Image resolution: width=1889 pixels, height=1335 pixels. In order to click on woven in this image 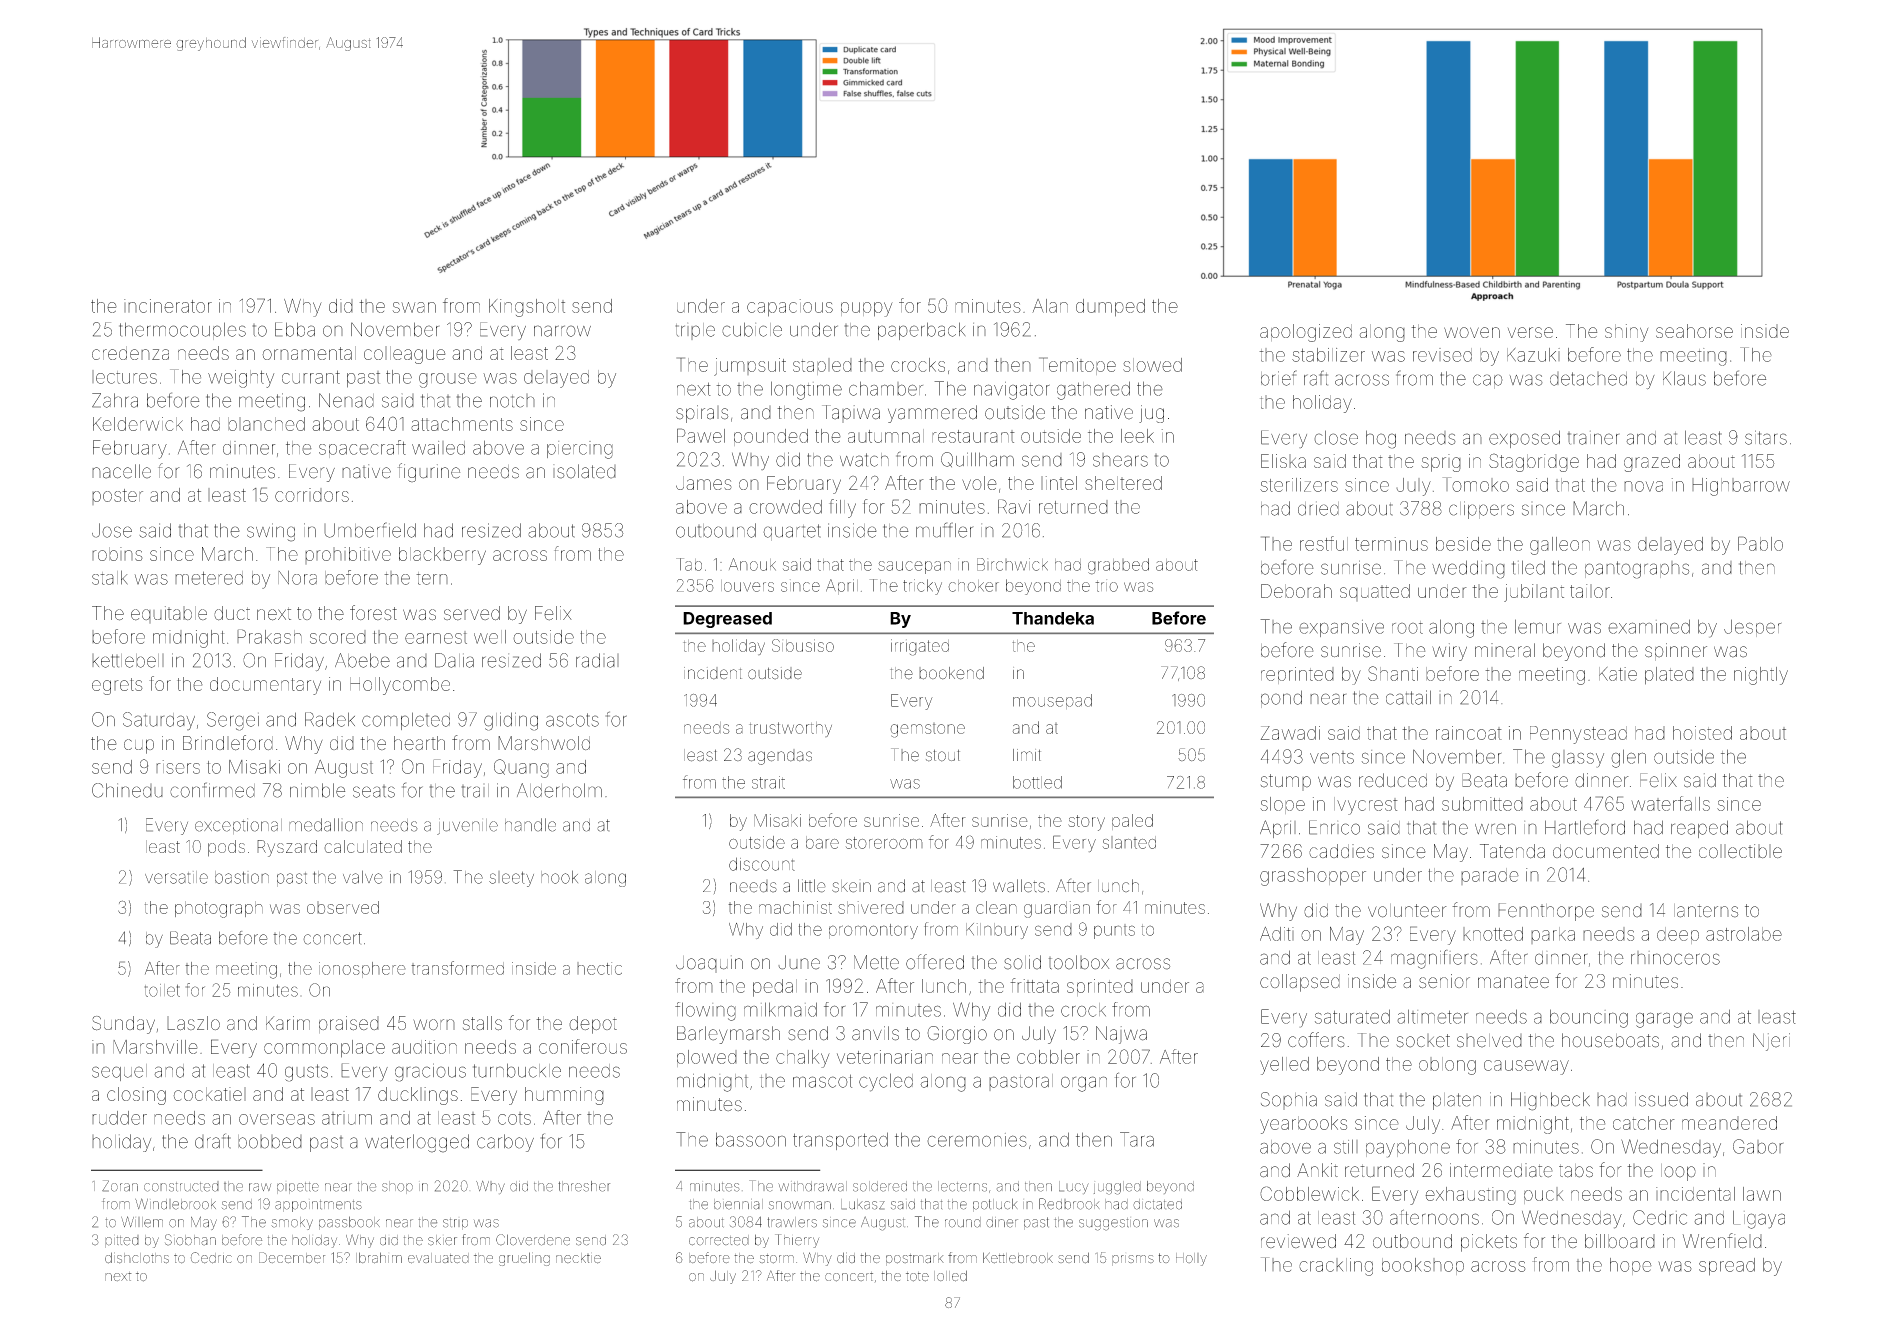, I will do `click(1472, 332)`.
